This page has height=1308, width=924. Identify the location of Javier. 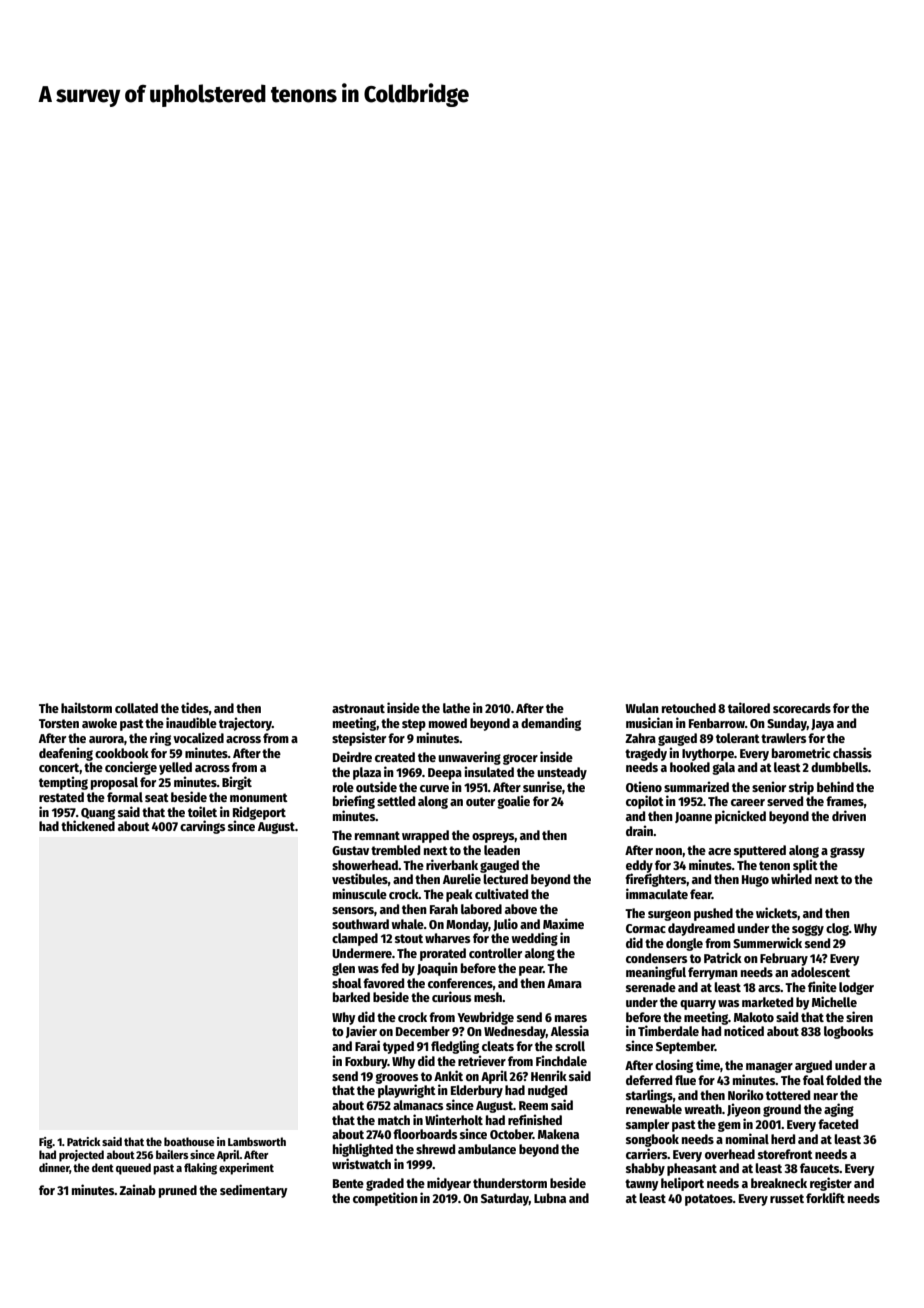
(361, 1031).
